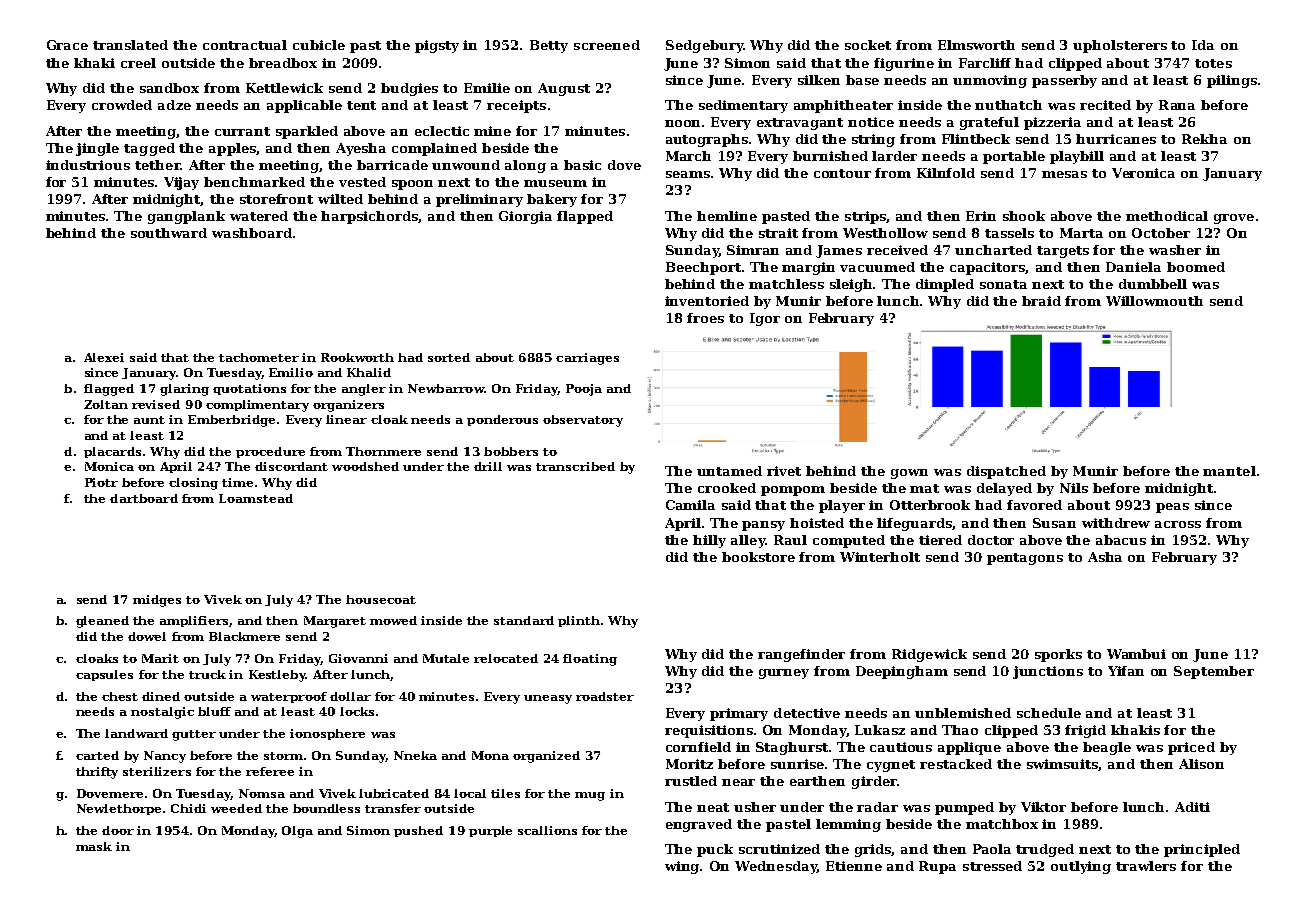  I want to click on southward, so click(169, 233).
